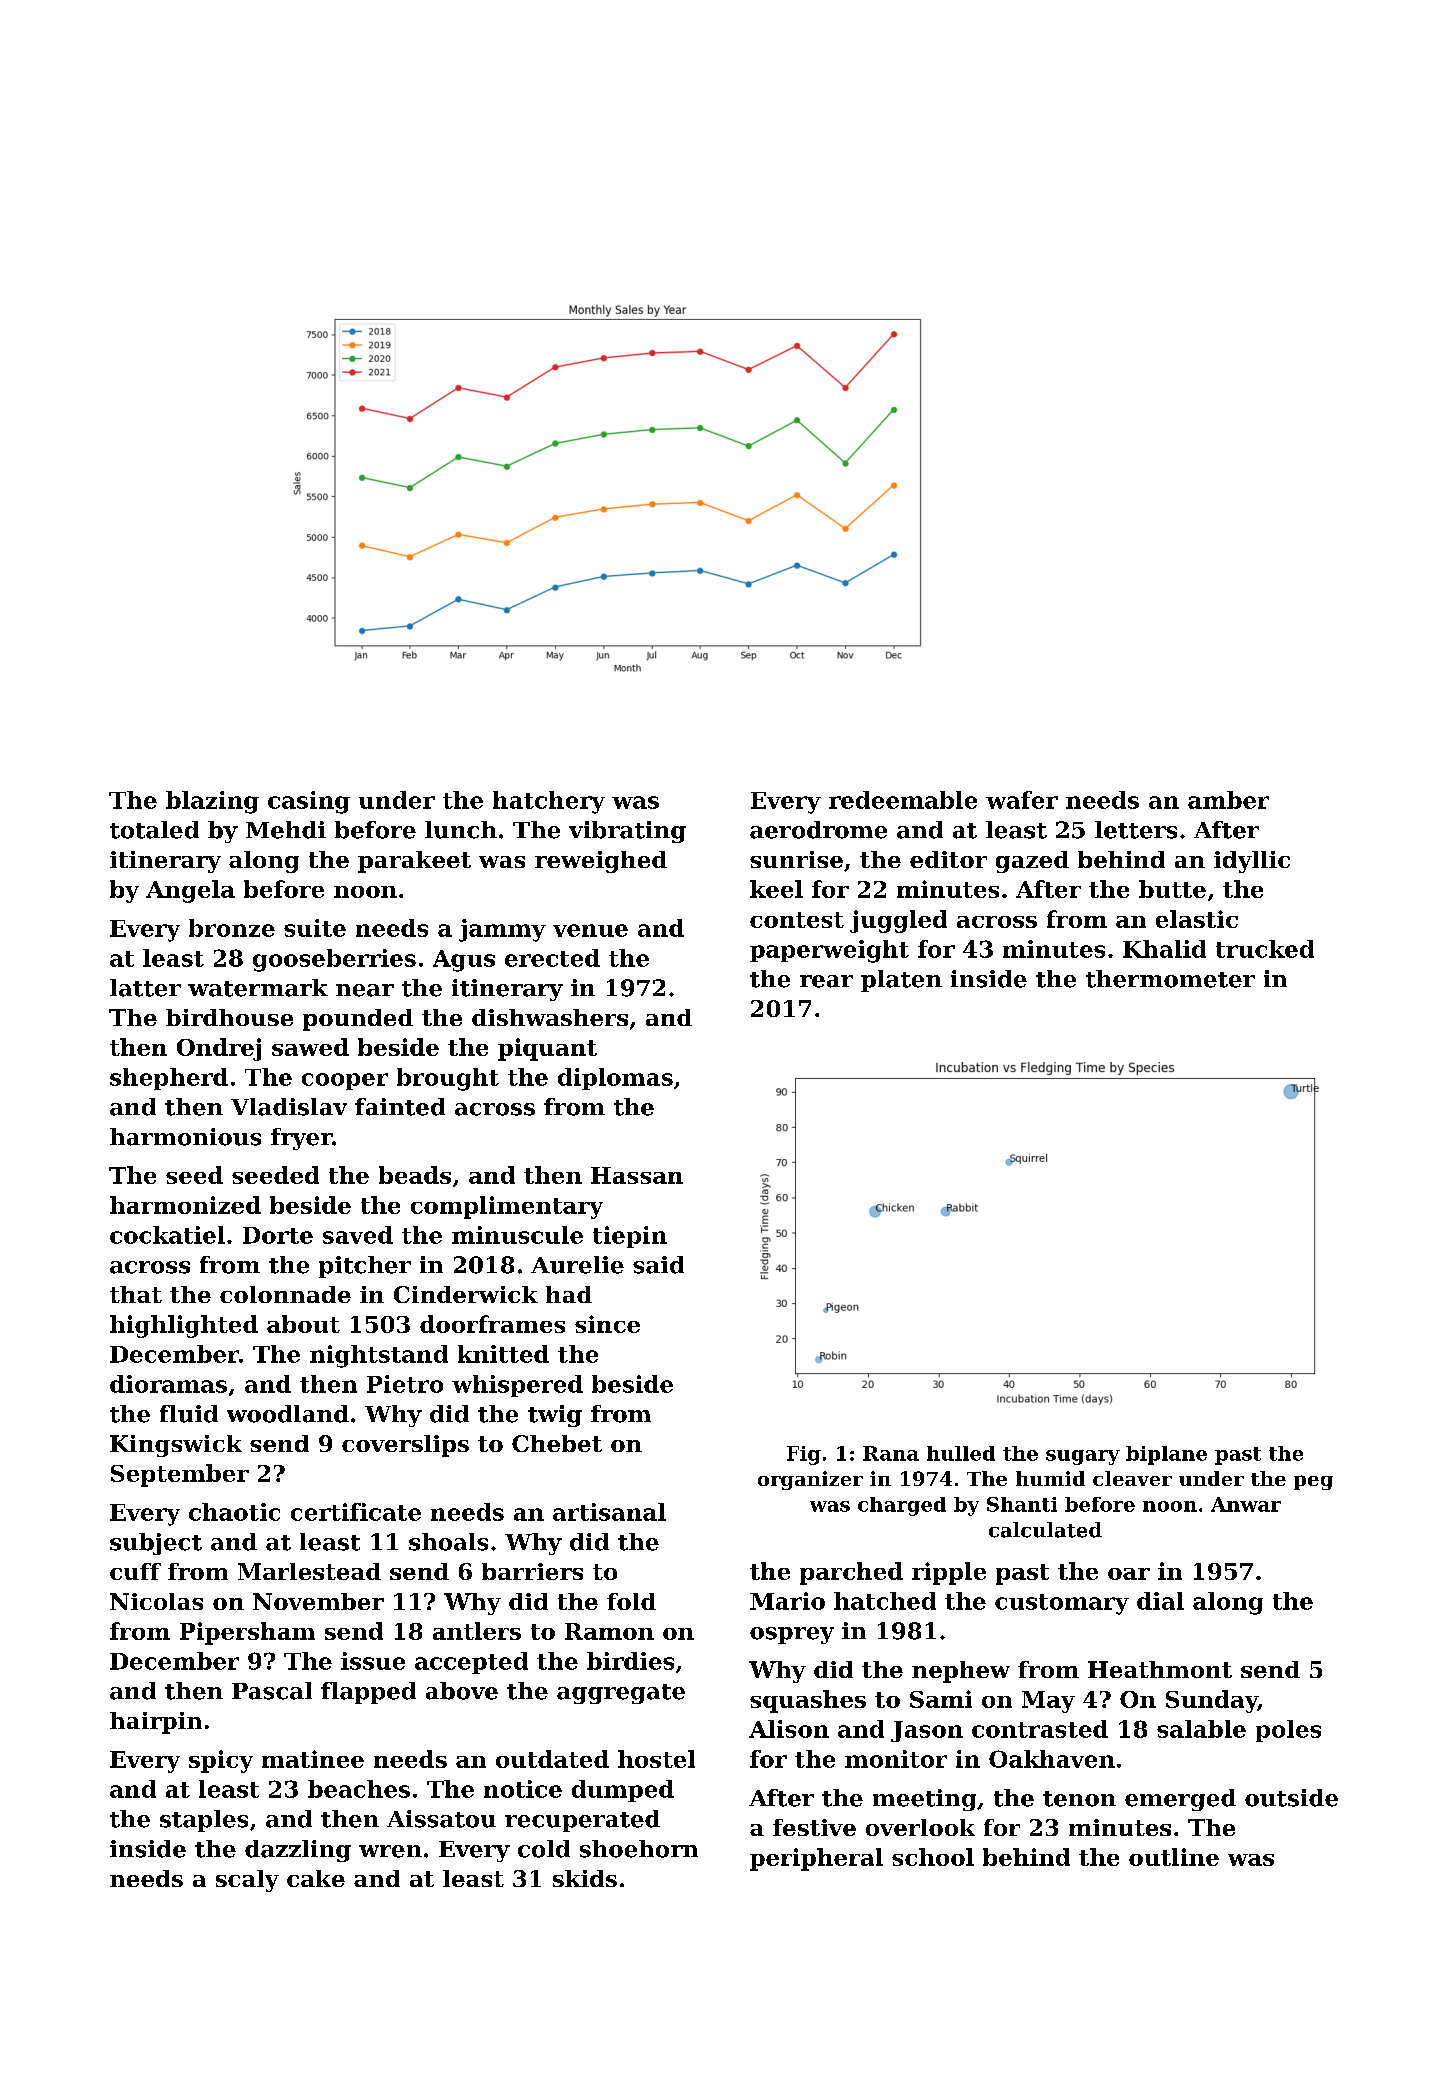  Describe the element at coordinates (156, 1601) in the screenshot. I see `Nicolas` at that location.
